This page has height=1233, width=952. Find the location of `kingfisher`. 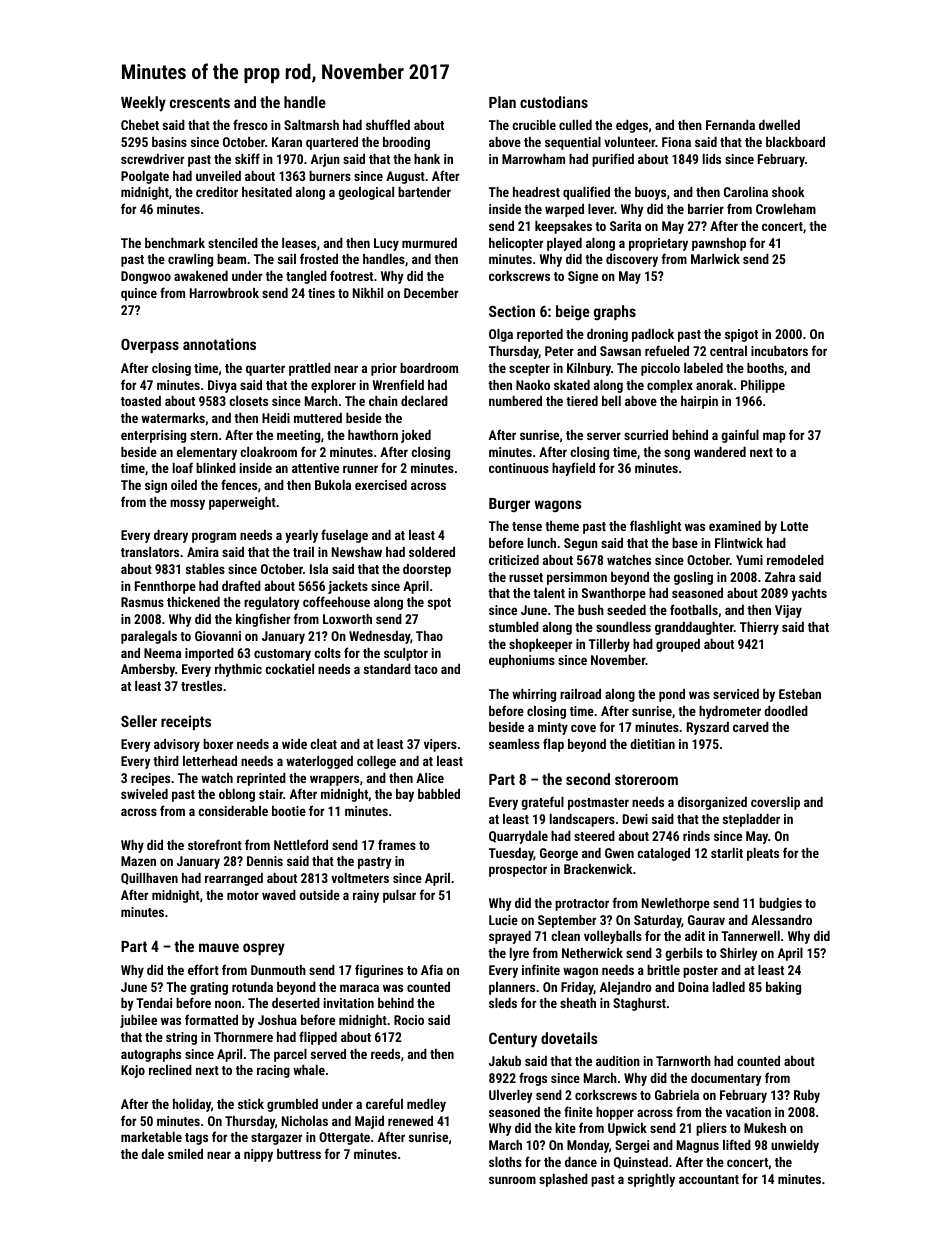

kingfisher is located at coordinates (263, 620).
